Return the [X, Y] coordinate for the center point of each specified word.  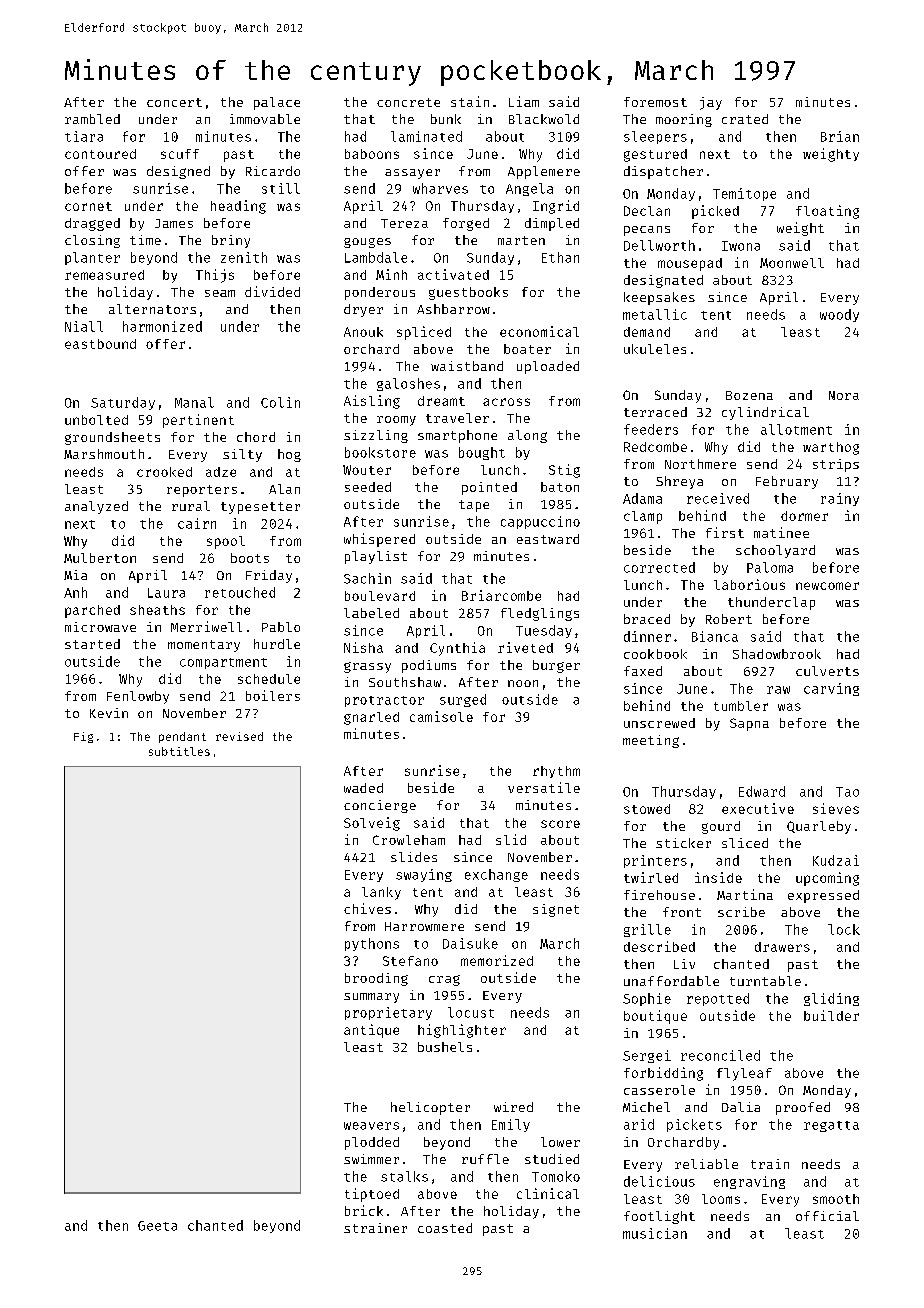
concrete [408, 102]
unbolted [96, 420]
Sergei [647, 1056]
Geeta [157, 1226]
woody [839, 315]
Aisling [372, 402]
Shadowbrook [777, 654]
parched [92, 611]
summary [371, 998]
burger [556, 666]
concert [174, 102]
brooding [376, 979]
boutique [655, 1017]
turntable [765, 981]
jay [711, 103]
